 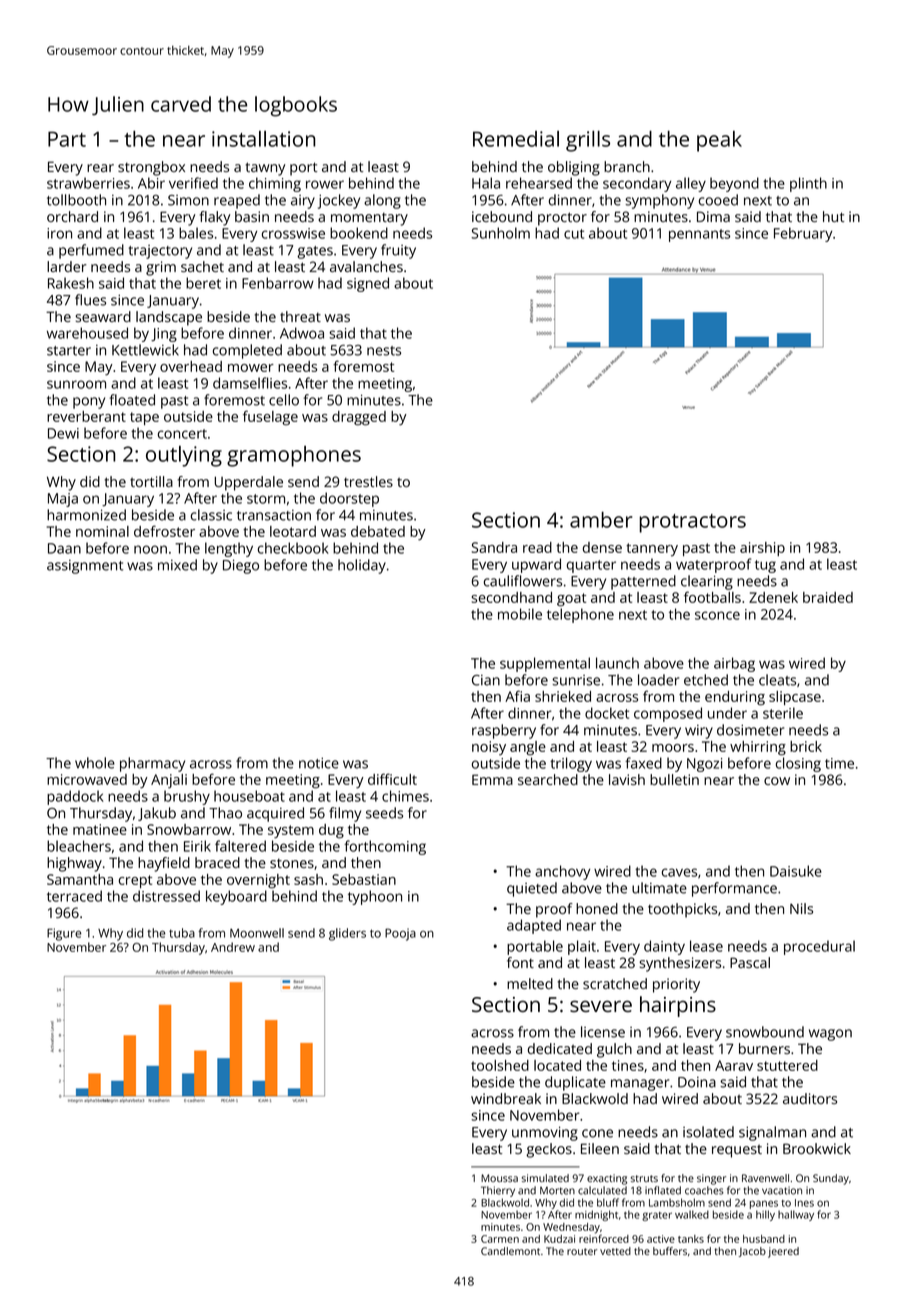 I want to click on pharmacy, so click(x=152, y=764).
